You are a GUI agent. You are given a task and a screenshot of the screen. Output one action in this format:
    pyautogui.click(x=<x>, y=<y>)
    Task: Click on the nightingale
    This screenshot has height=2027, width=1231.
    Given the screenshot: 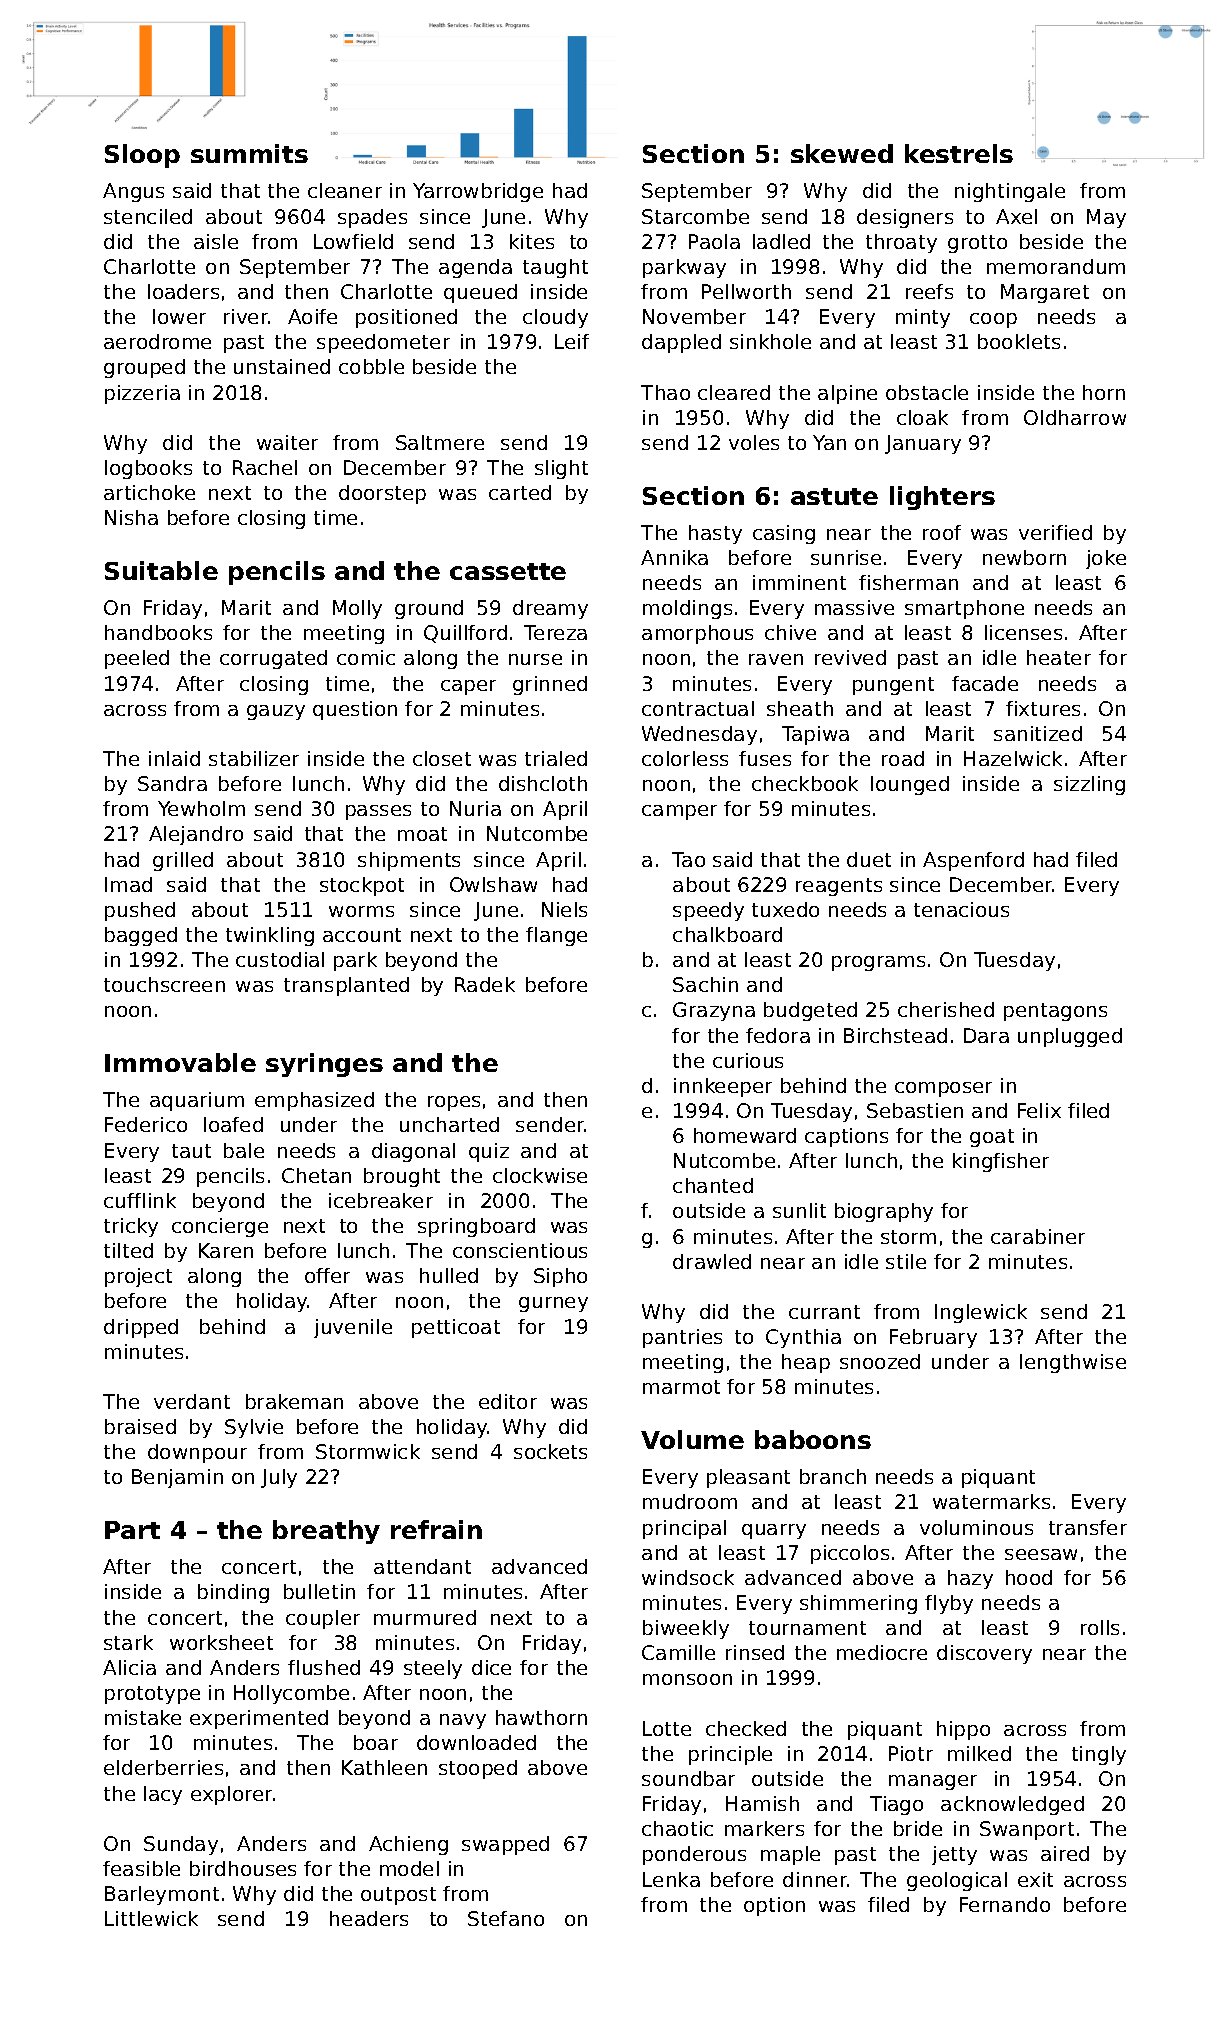 What is the action you would take?
    pyautogui.click(x=1010, y=192)
